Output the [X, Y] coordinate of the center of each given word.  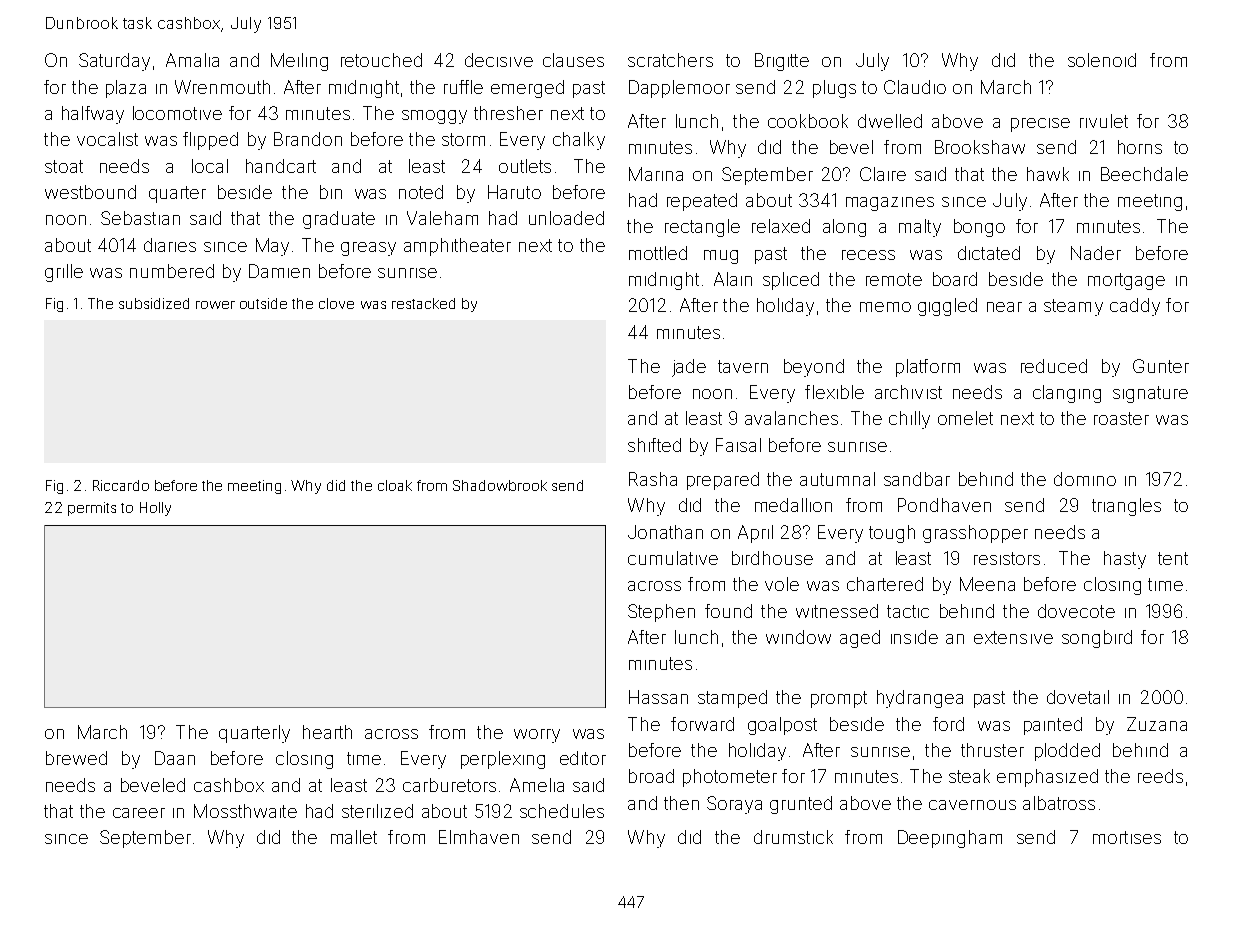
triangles [1126, 507]
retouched [381, 60]
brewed [76, 758]
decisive [499, 60]
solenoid [1102, 60]
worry [537, 736]
